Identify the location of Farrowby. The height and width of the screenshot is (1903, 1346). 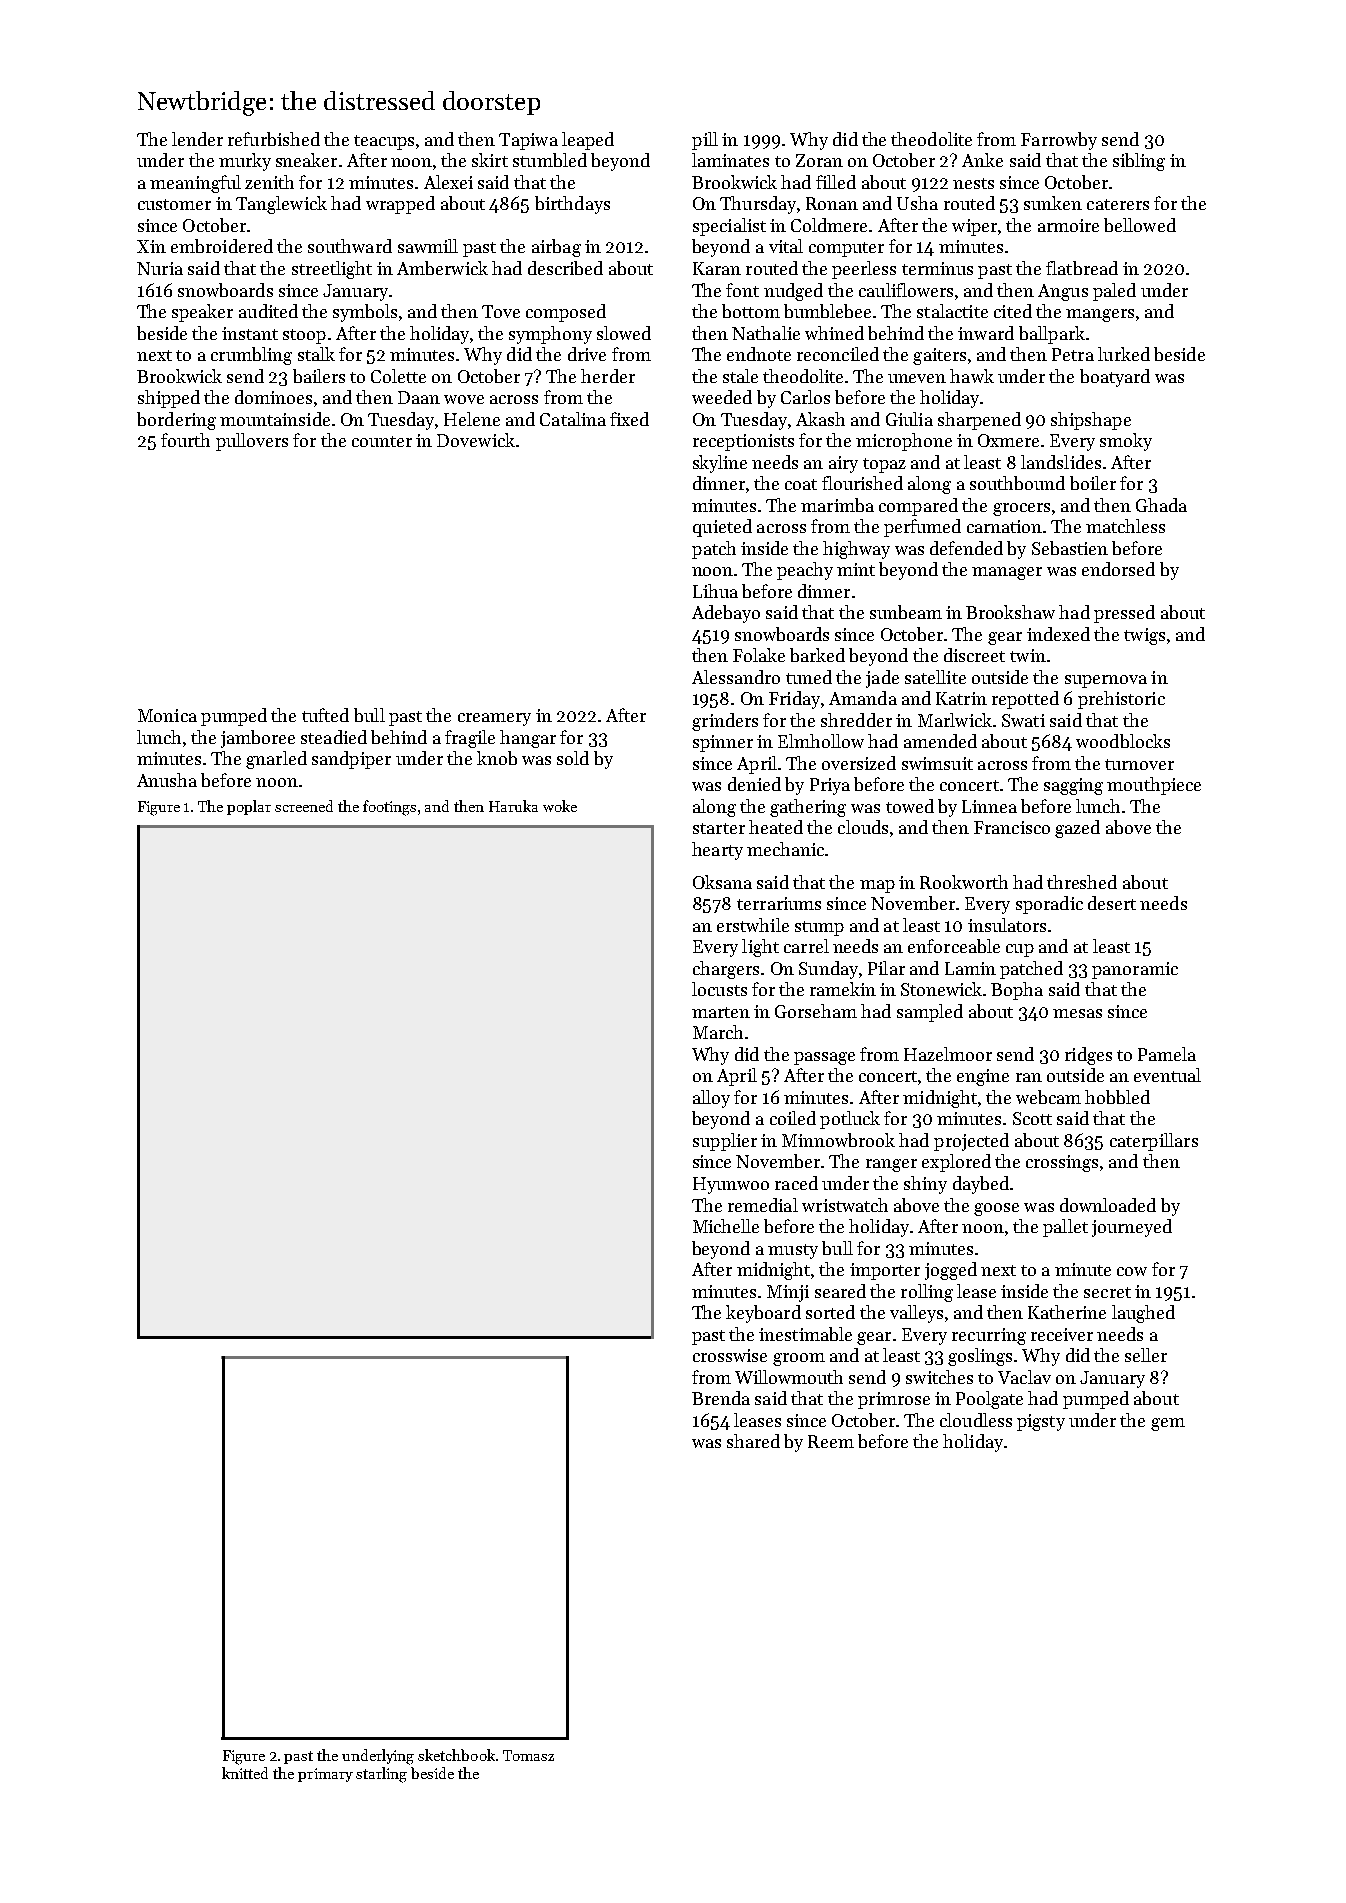
(1059, 141).
